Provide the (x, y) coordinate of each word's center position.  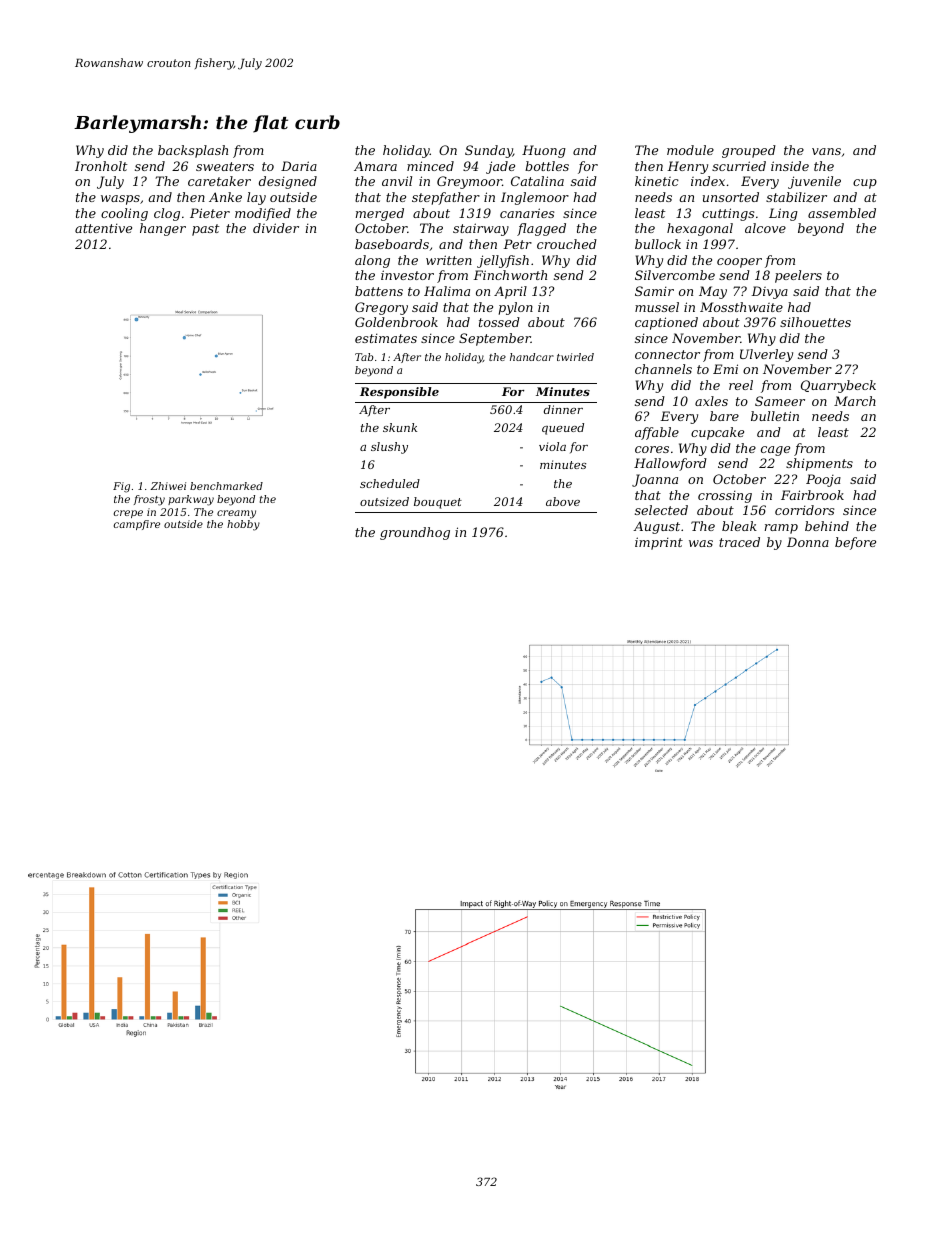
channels (663, 369)
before (855, 543)
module (690, 150)
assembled (842, 213)
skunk (400, 427)
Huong (544, 151)
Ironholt (101, 166)
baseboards (392, 244)
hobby (243, 525)
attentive (103, 228)
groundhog (415, 533)
